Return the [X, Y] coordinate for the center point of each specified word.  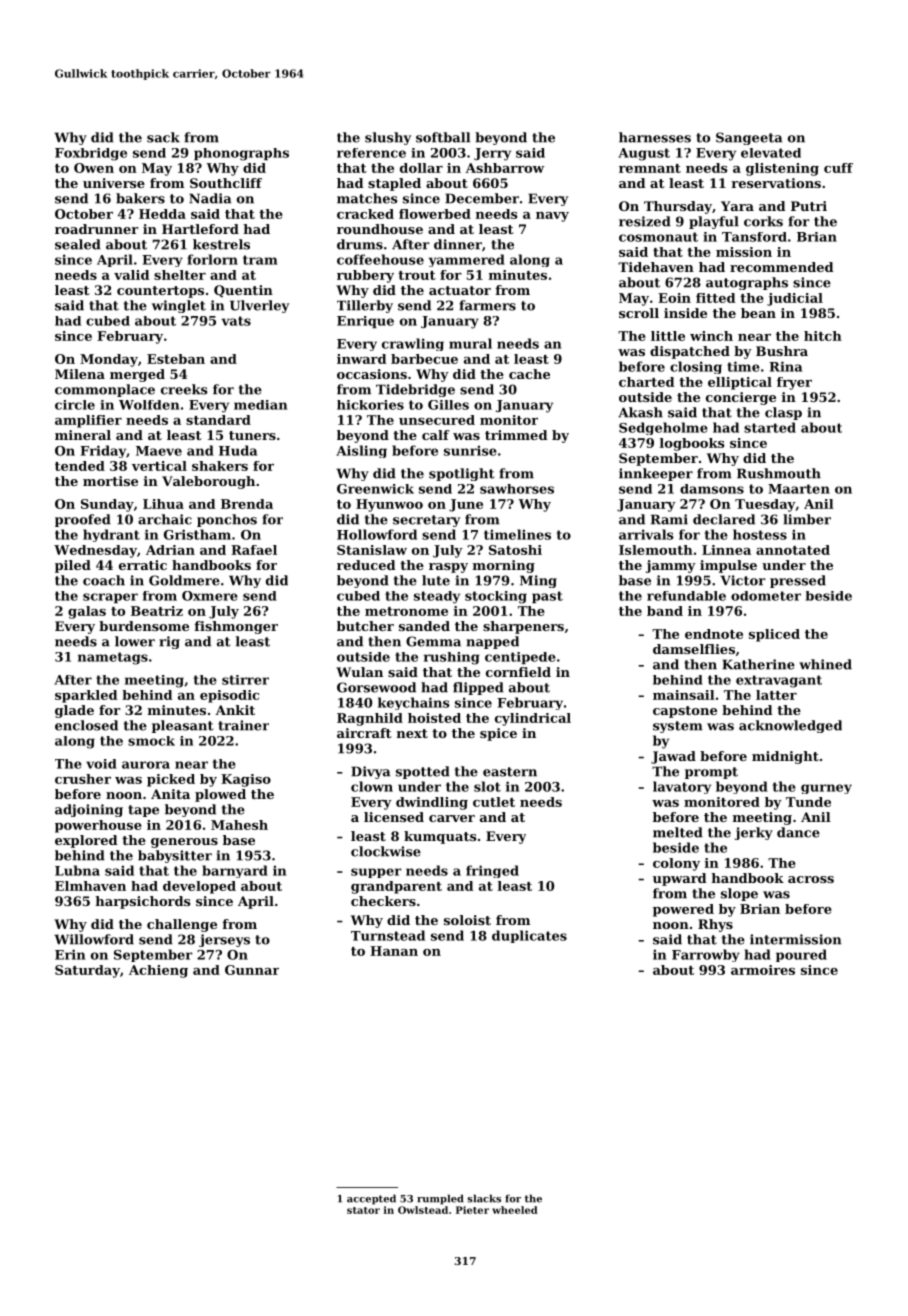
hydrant [111, 535]
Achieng [158, 971]
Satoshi [515, 550]
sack [163, 137]
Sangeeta [749, 138]
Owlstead [423, 1210]
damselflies [694, 649]
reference [371, 153]
